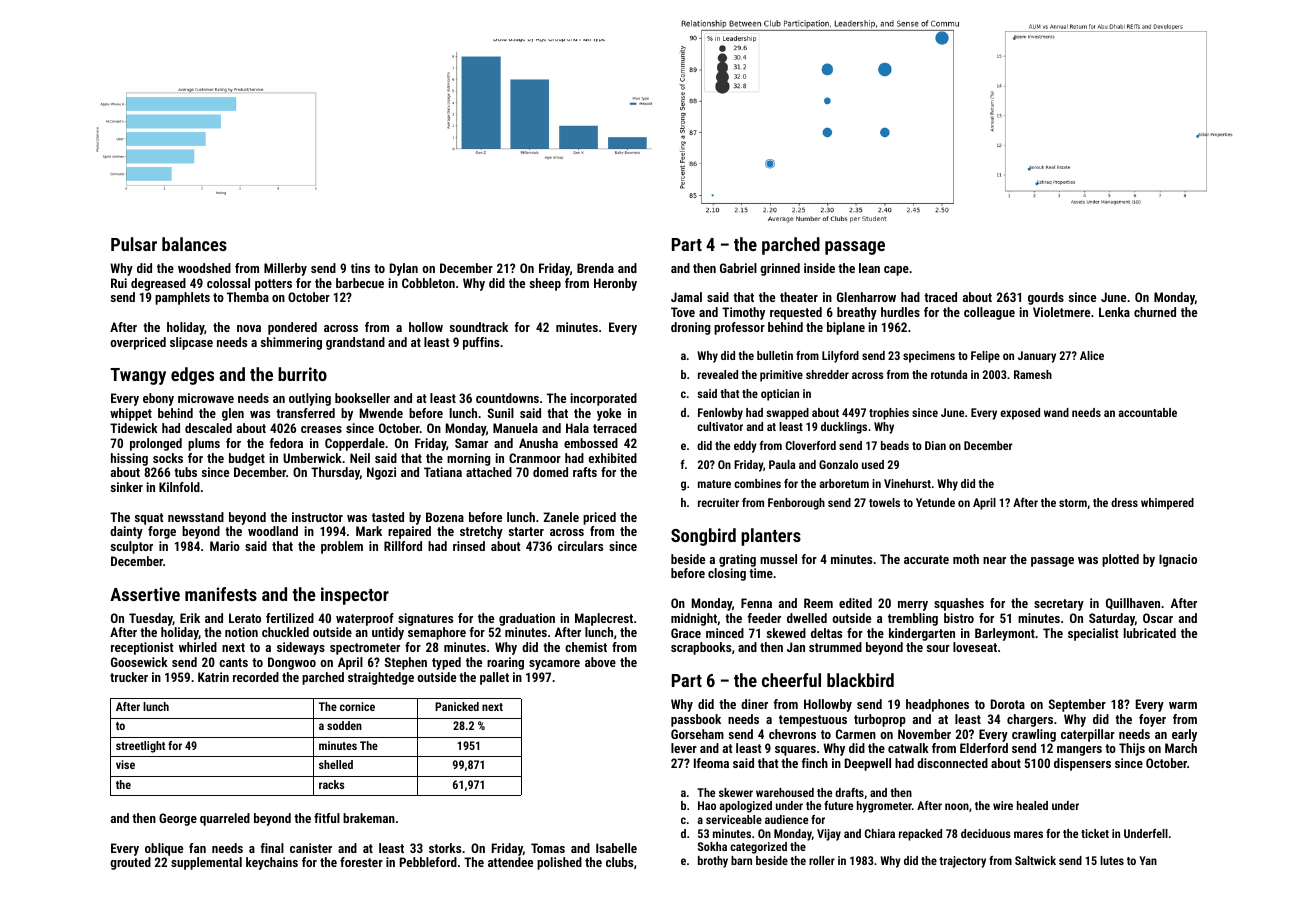 The image size is (1308, 924). Describe the element at coordinates (526, 531) in the screenshot. I see `starter` at that location.
